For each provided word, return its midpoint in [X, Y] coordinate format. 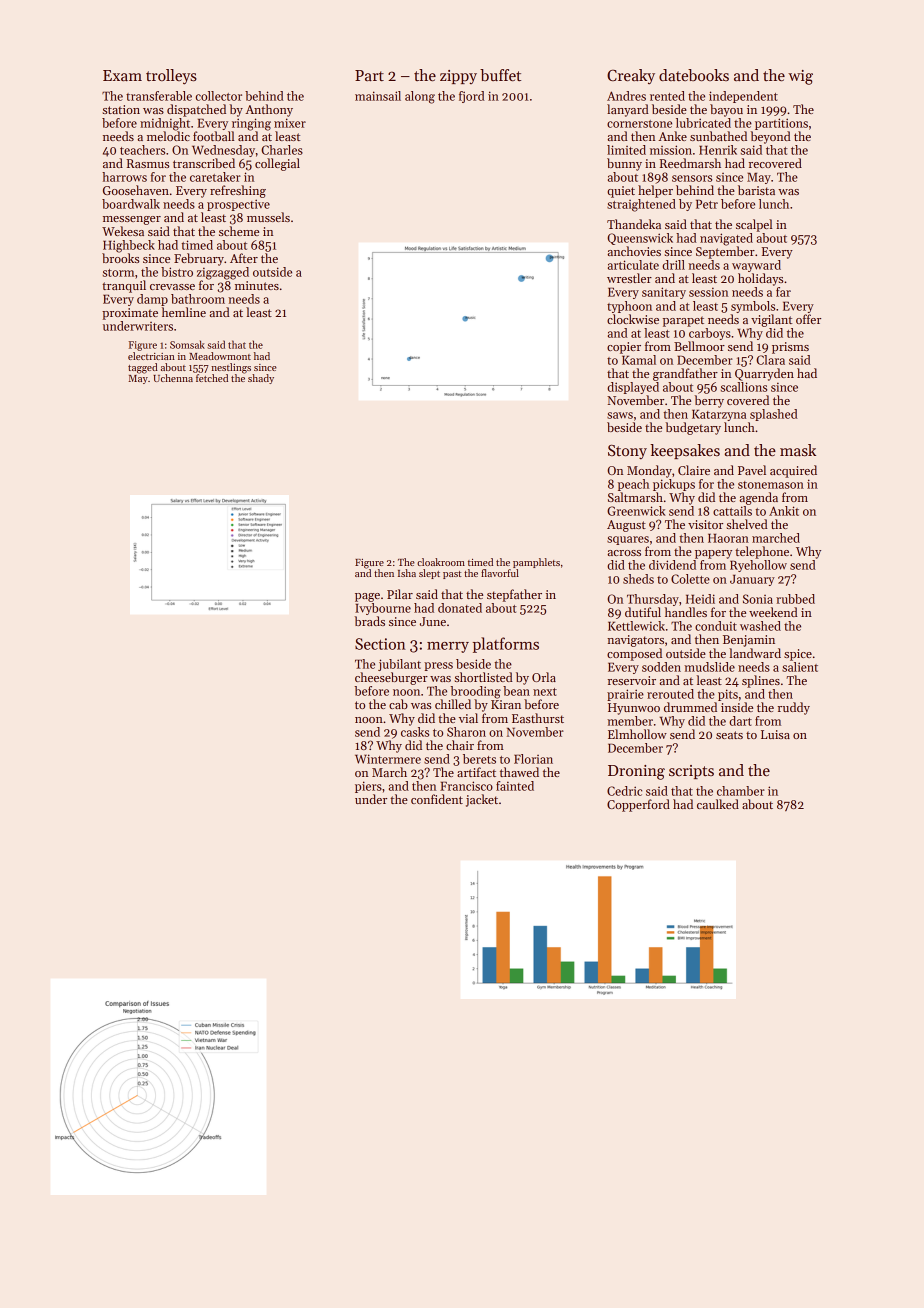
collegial [277, 164]
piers [368, 787]
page [367, 597]
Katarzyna [719, 415]
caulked [718, 804]
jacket [482, 800]
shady [261, 379]
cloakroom [441, 562]
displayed [633, 388]
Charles [282, 150]
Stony [627, 452]
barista [756, 190]
